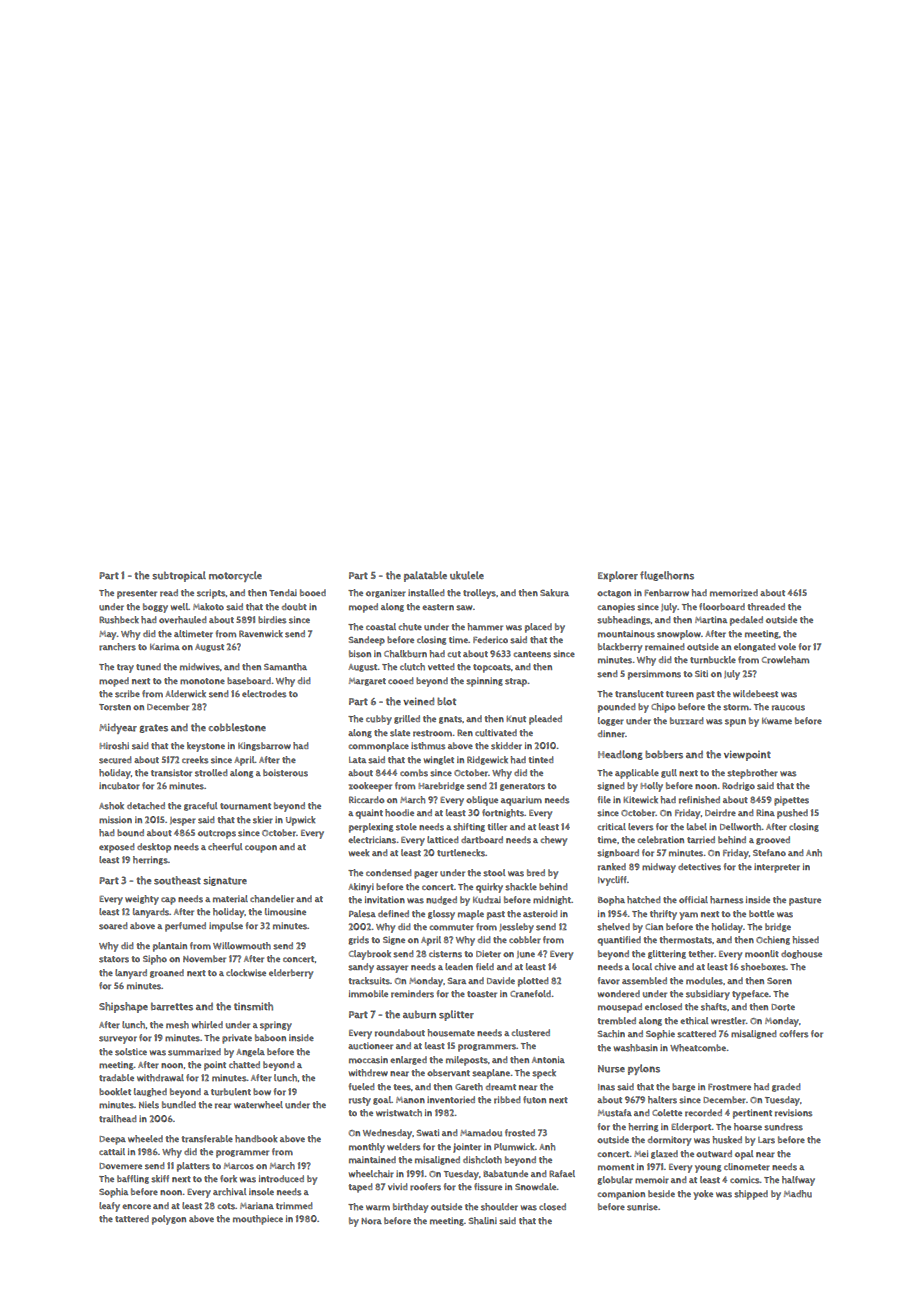 Image resolution: width=924 pixels, height=1308 pixels. Describe the element at coordinates (419, 1014) in the screenshot. I see `auburn` at that location.
